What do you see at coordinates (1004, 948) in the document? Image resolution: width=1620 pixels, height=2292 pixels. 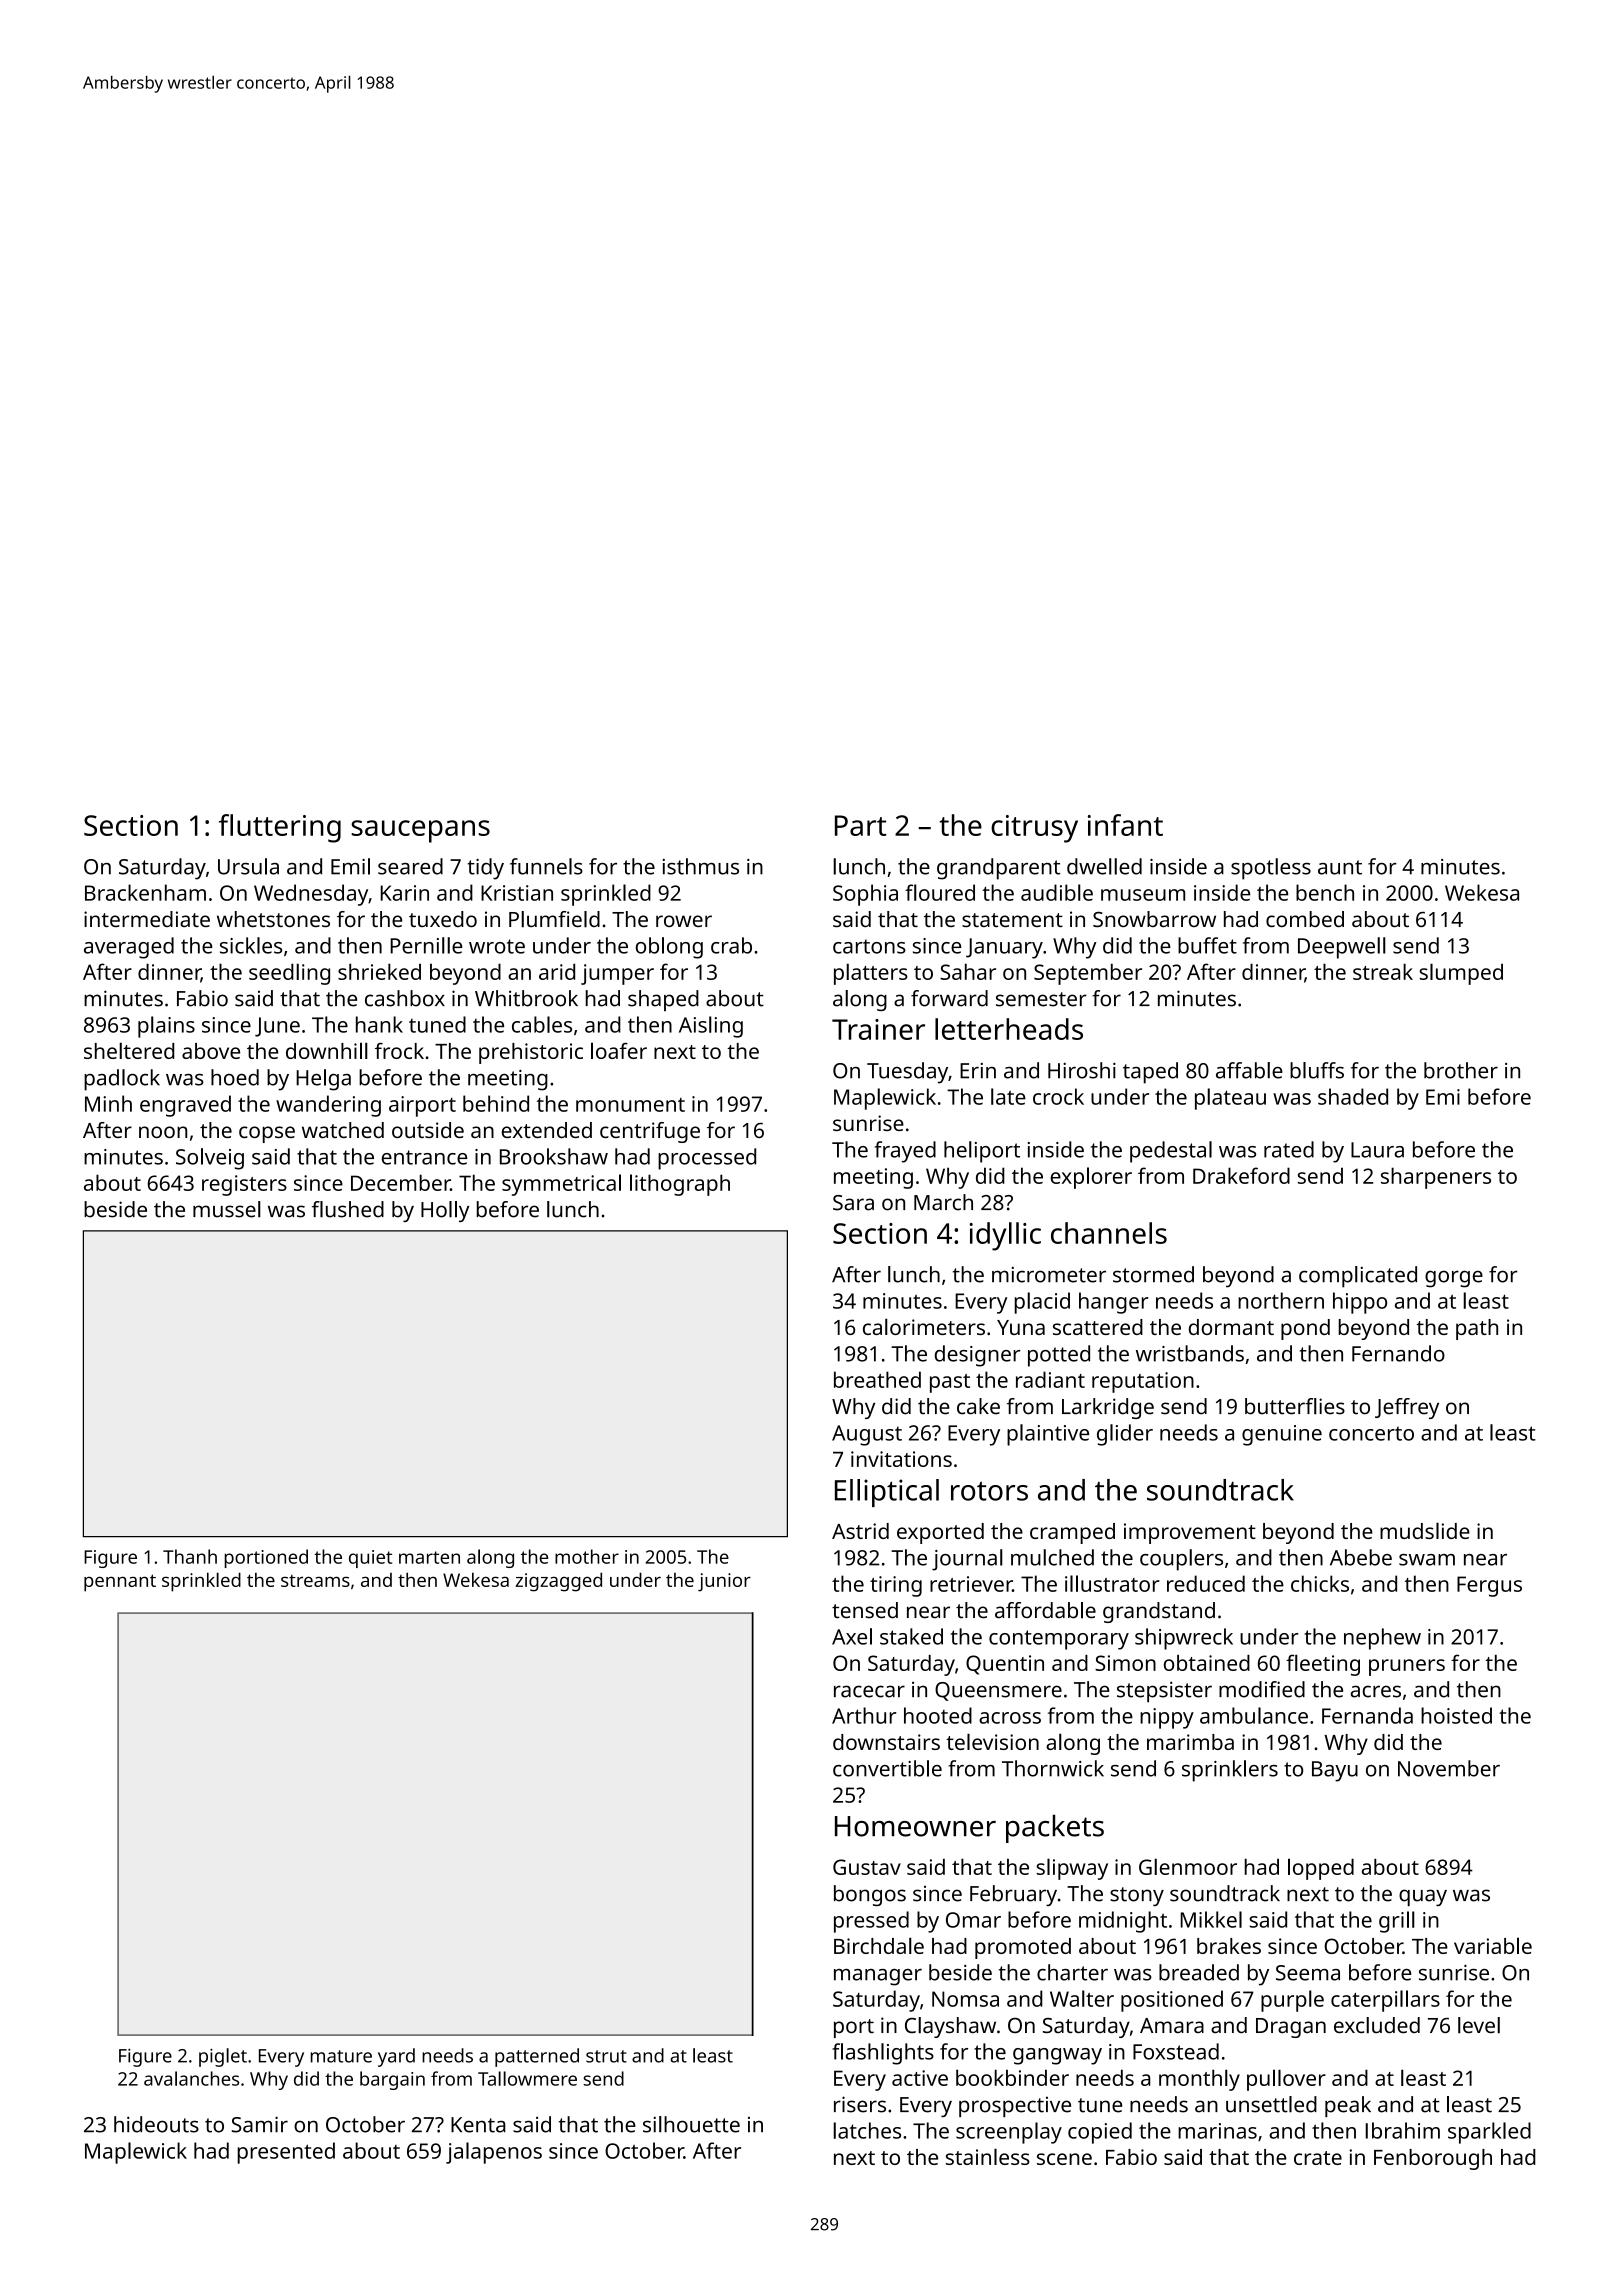 I see `January` at bounding box center [1004, 948].
